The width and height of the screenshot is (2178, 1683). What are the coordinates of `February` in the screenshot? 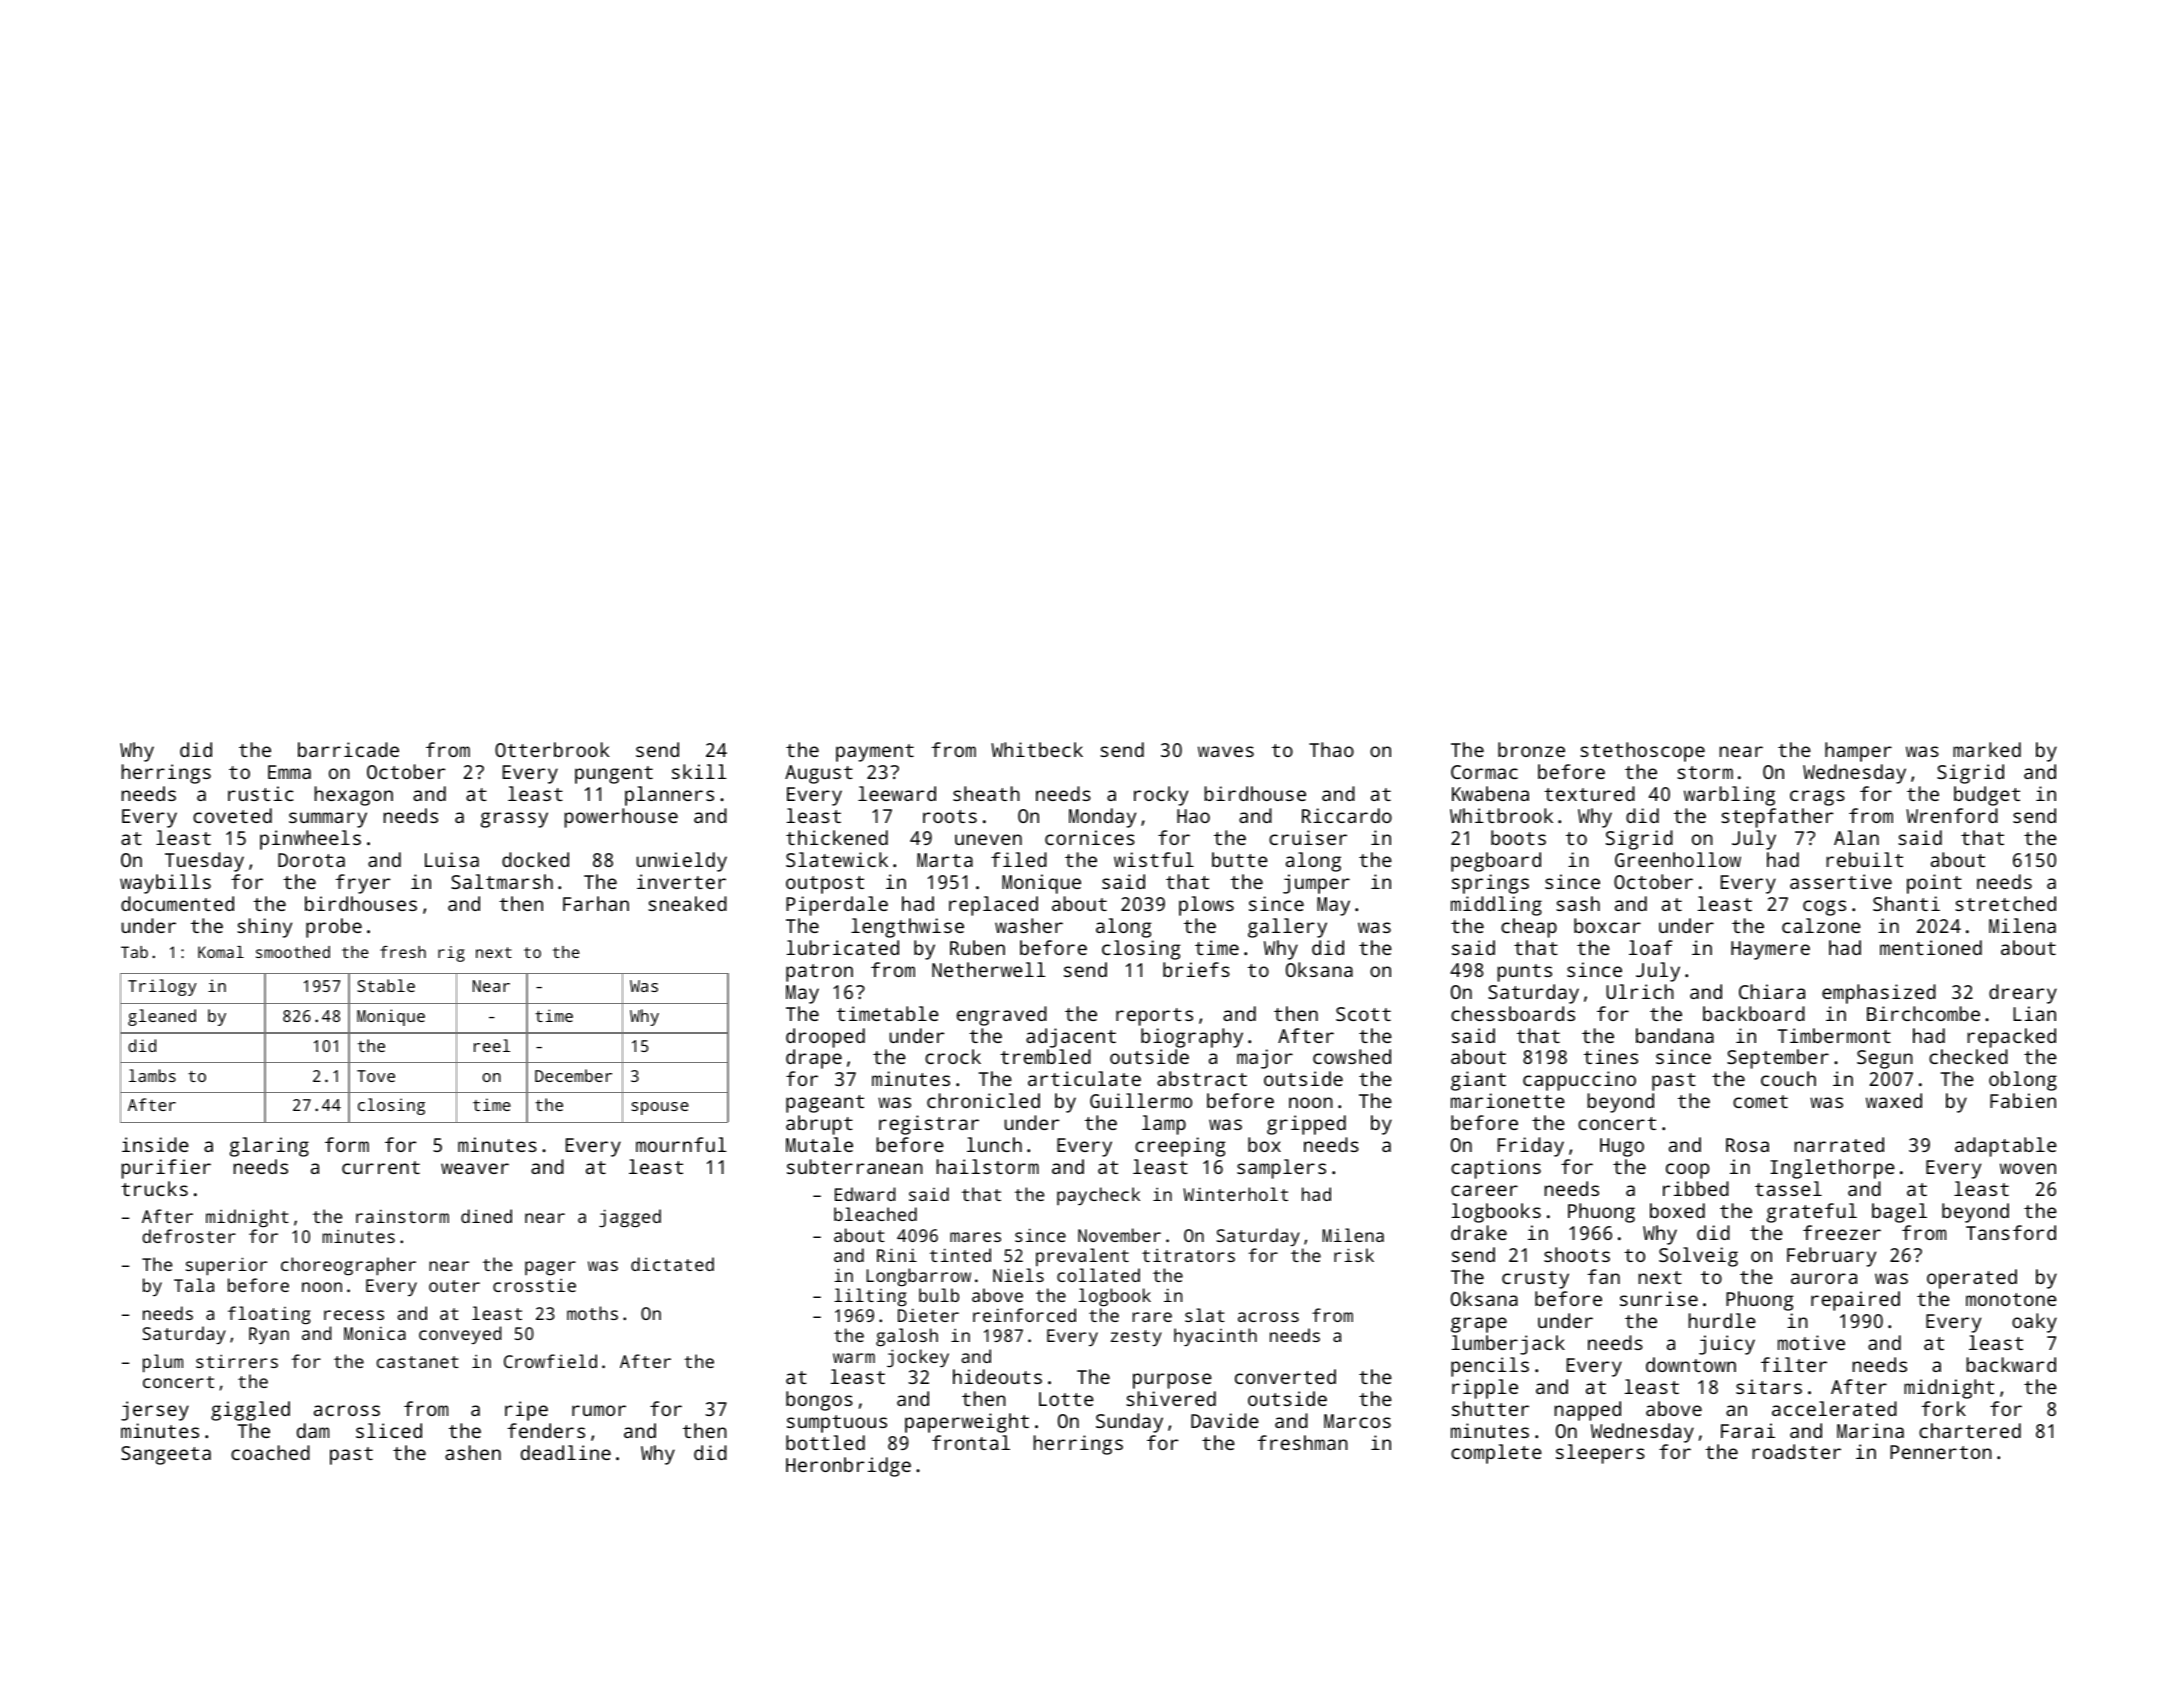 It's located at (1831, 1257).
